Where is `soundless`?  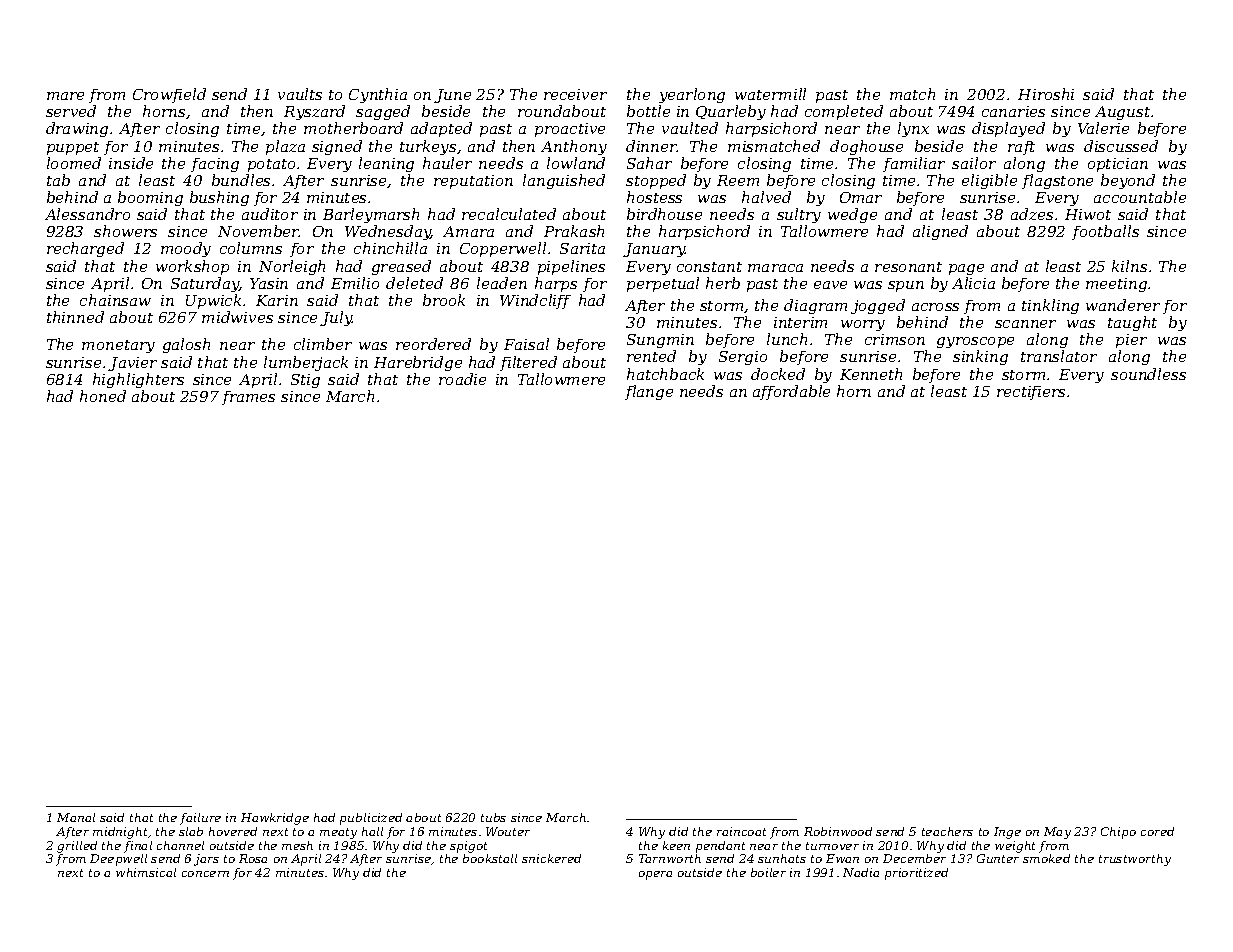 soundless is located at coordinates (1148, 374).
